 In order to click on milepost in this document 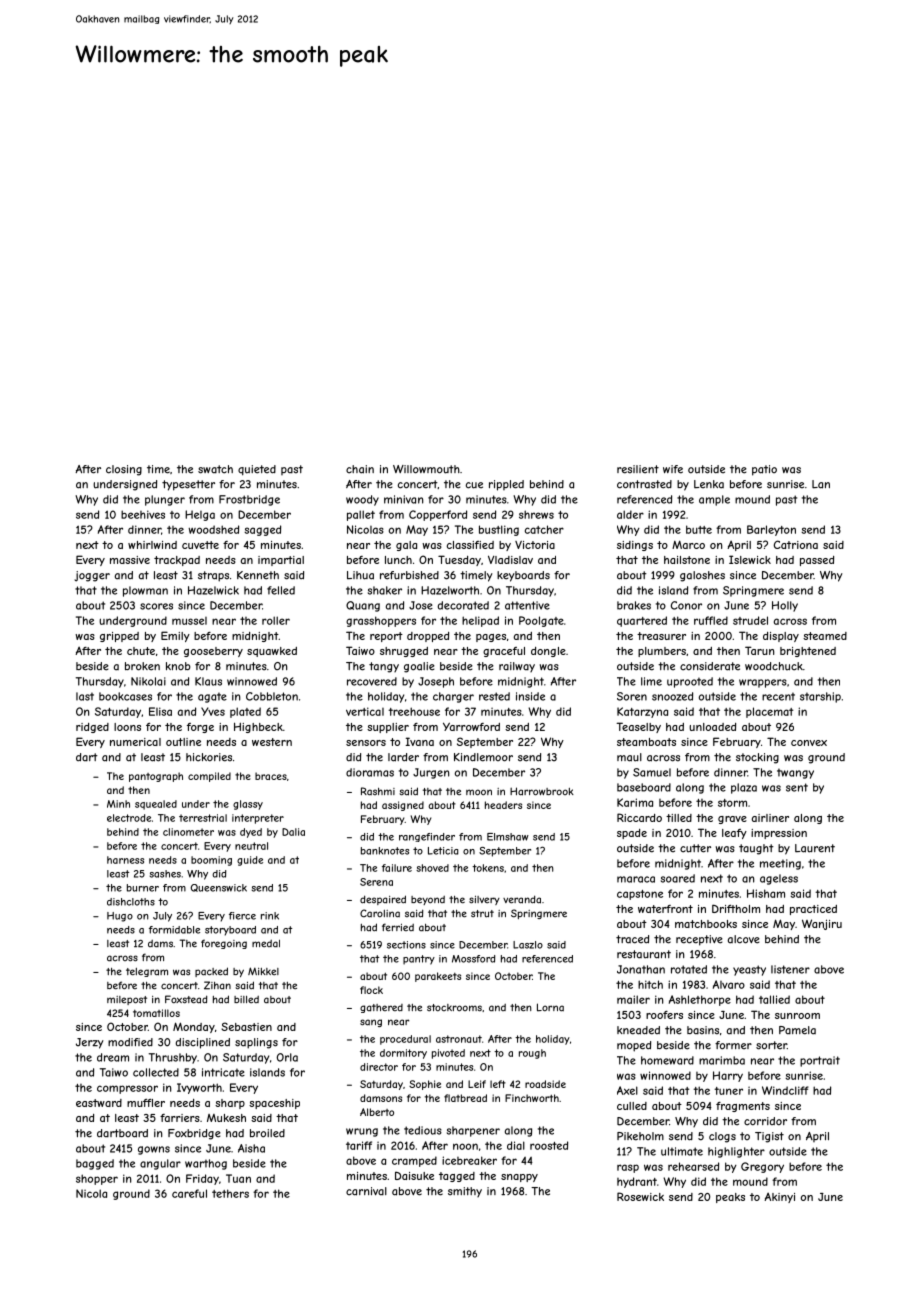, I will do `click(127, 1000)`.
